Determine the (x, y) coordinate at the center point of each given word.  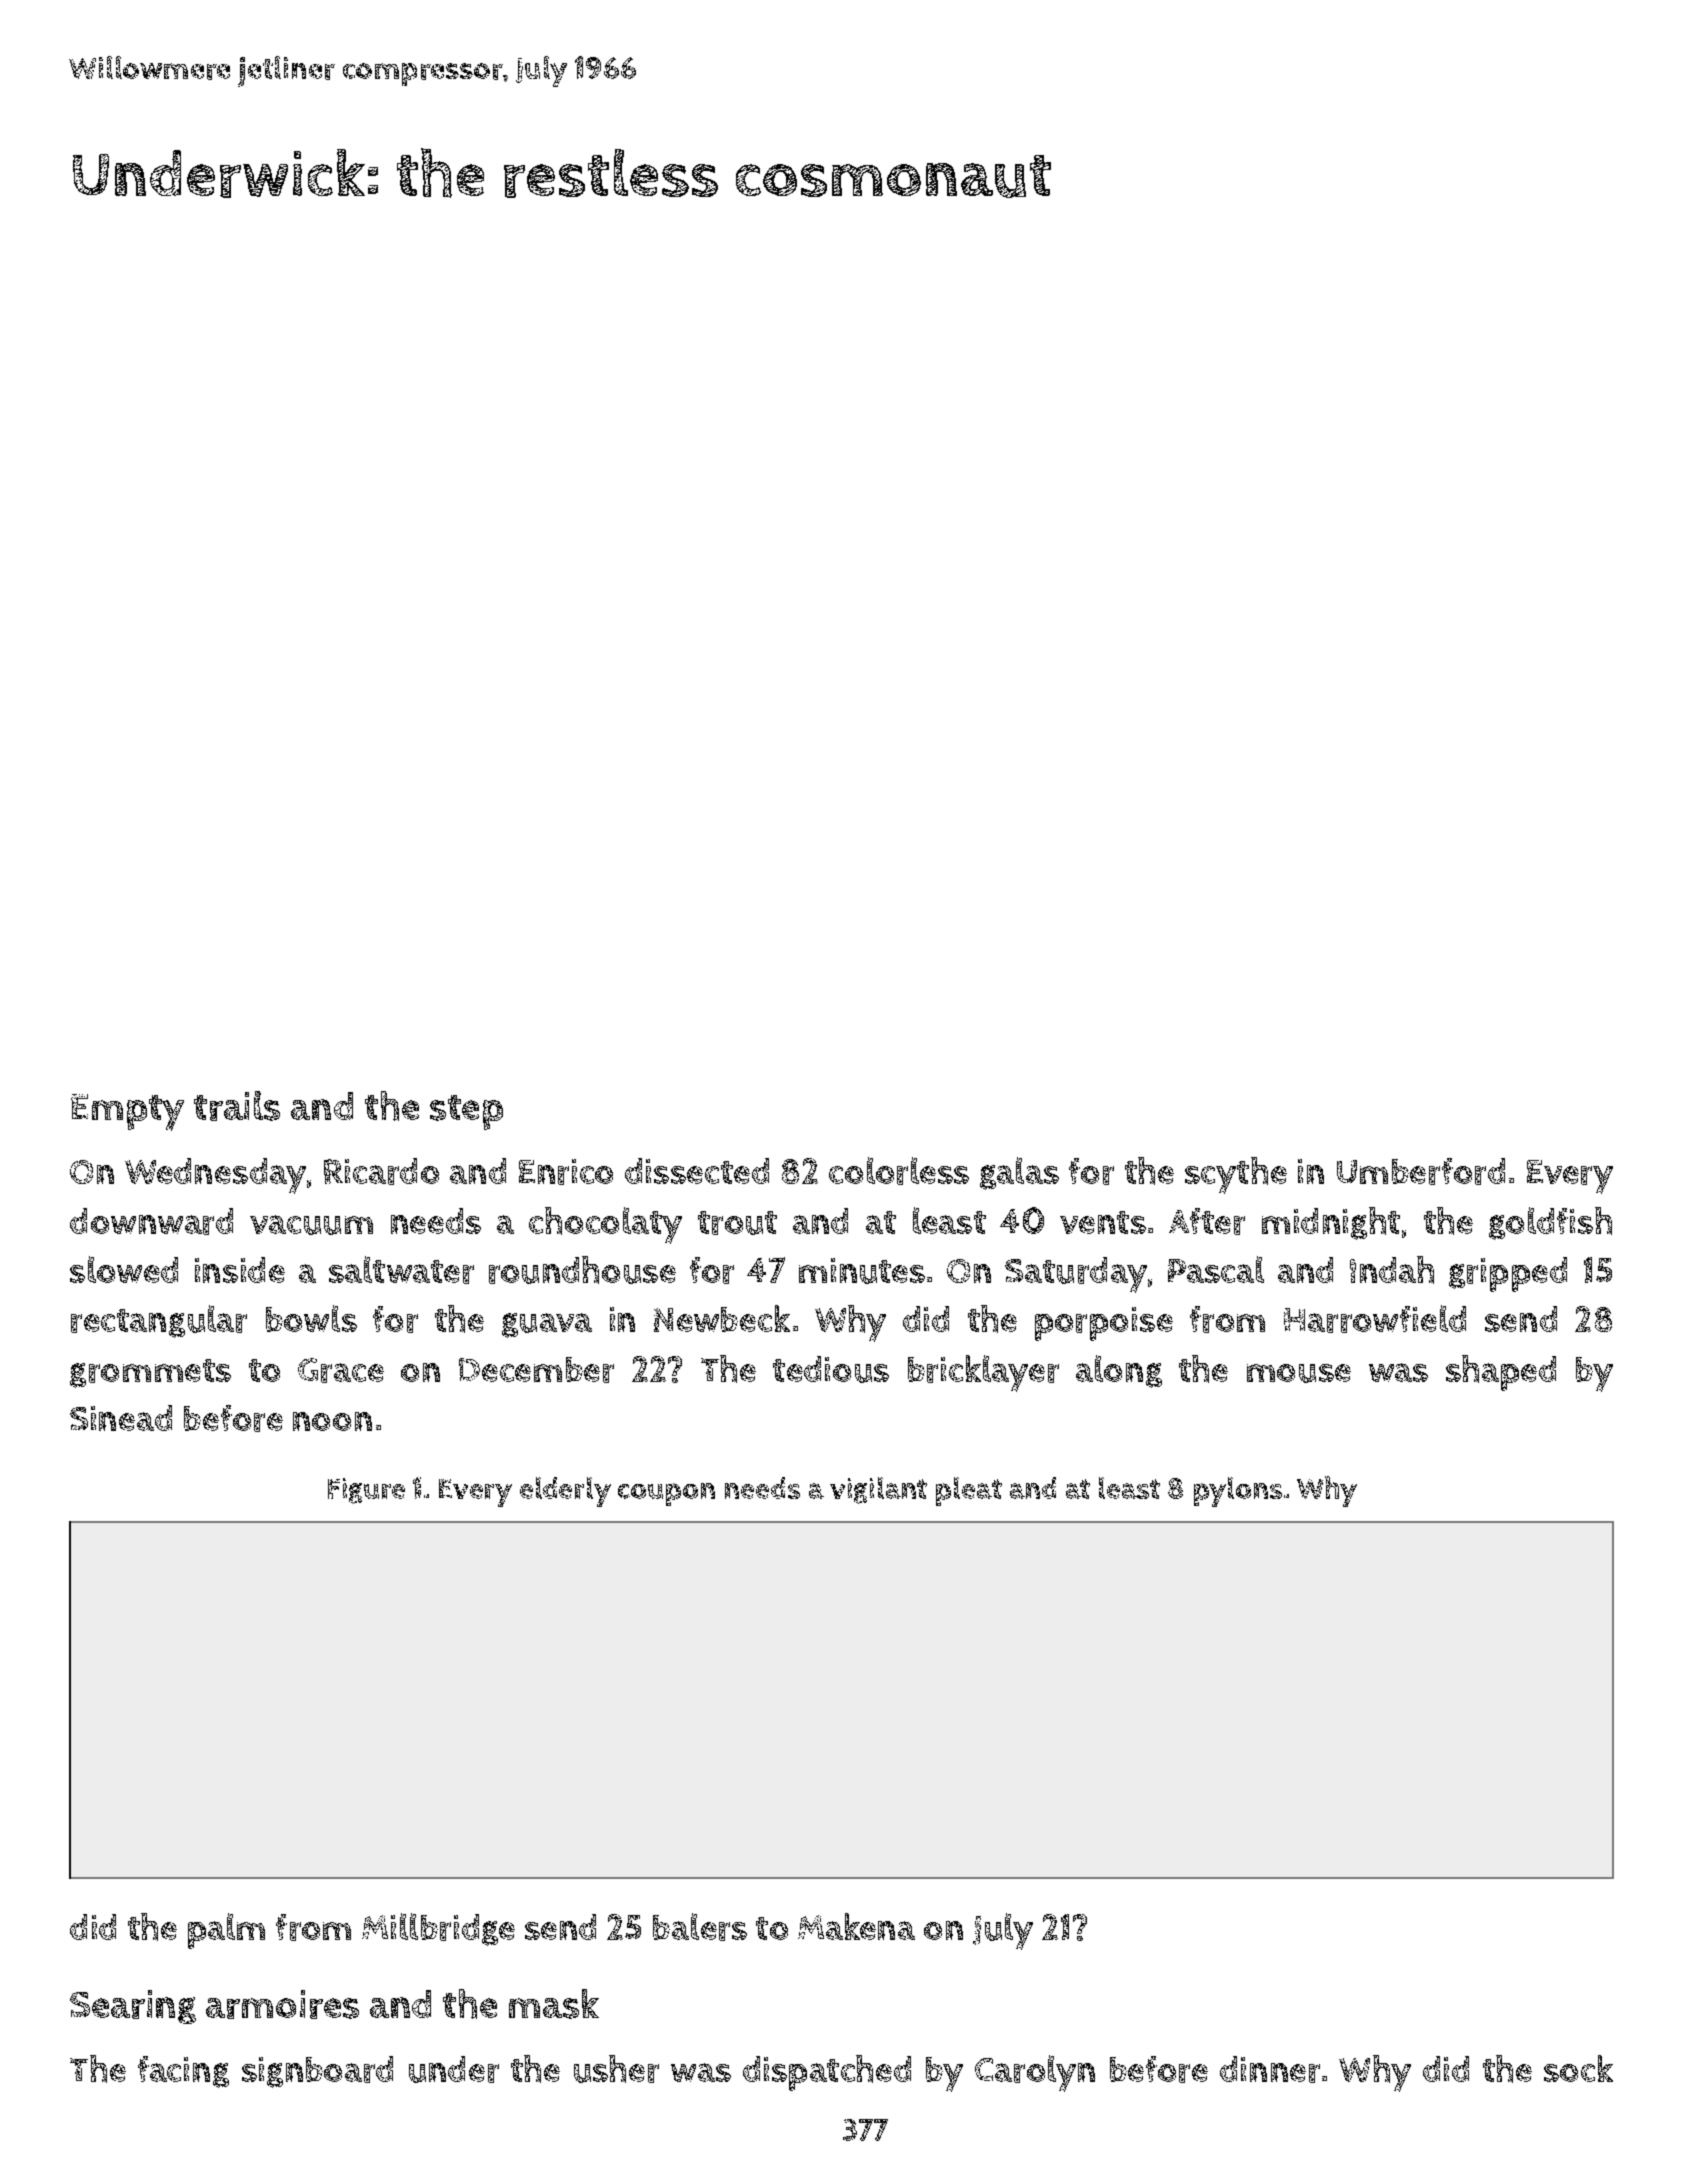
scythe (1236, 1175)
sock (1578, 2068)
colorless (899, 1171)
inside (240, 1270)
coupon (666, 1494)
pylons (1238, 1492)
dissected (697, 1171)
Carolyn (1035, 2073)
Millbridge (438, 1929)
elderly (565, 1492)
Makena (856, 1926)
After (1207, 1221)
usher (616, 2069)
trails (237, 1106)
